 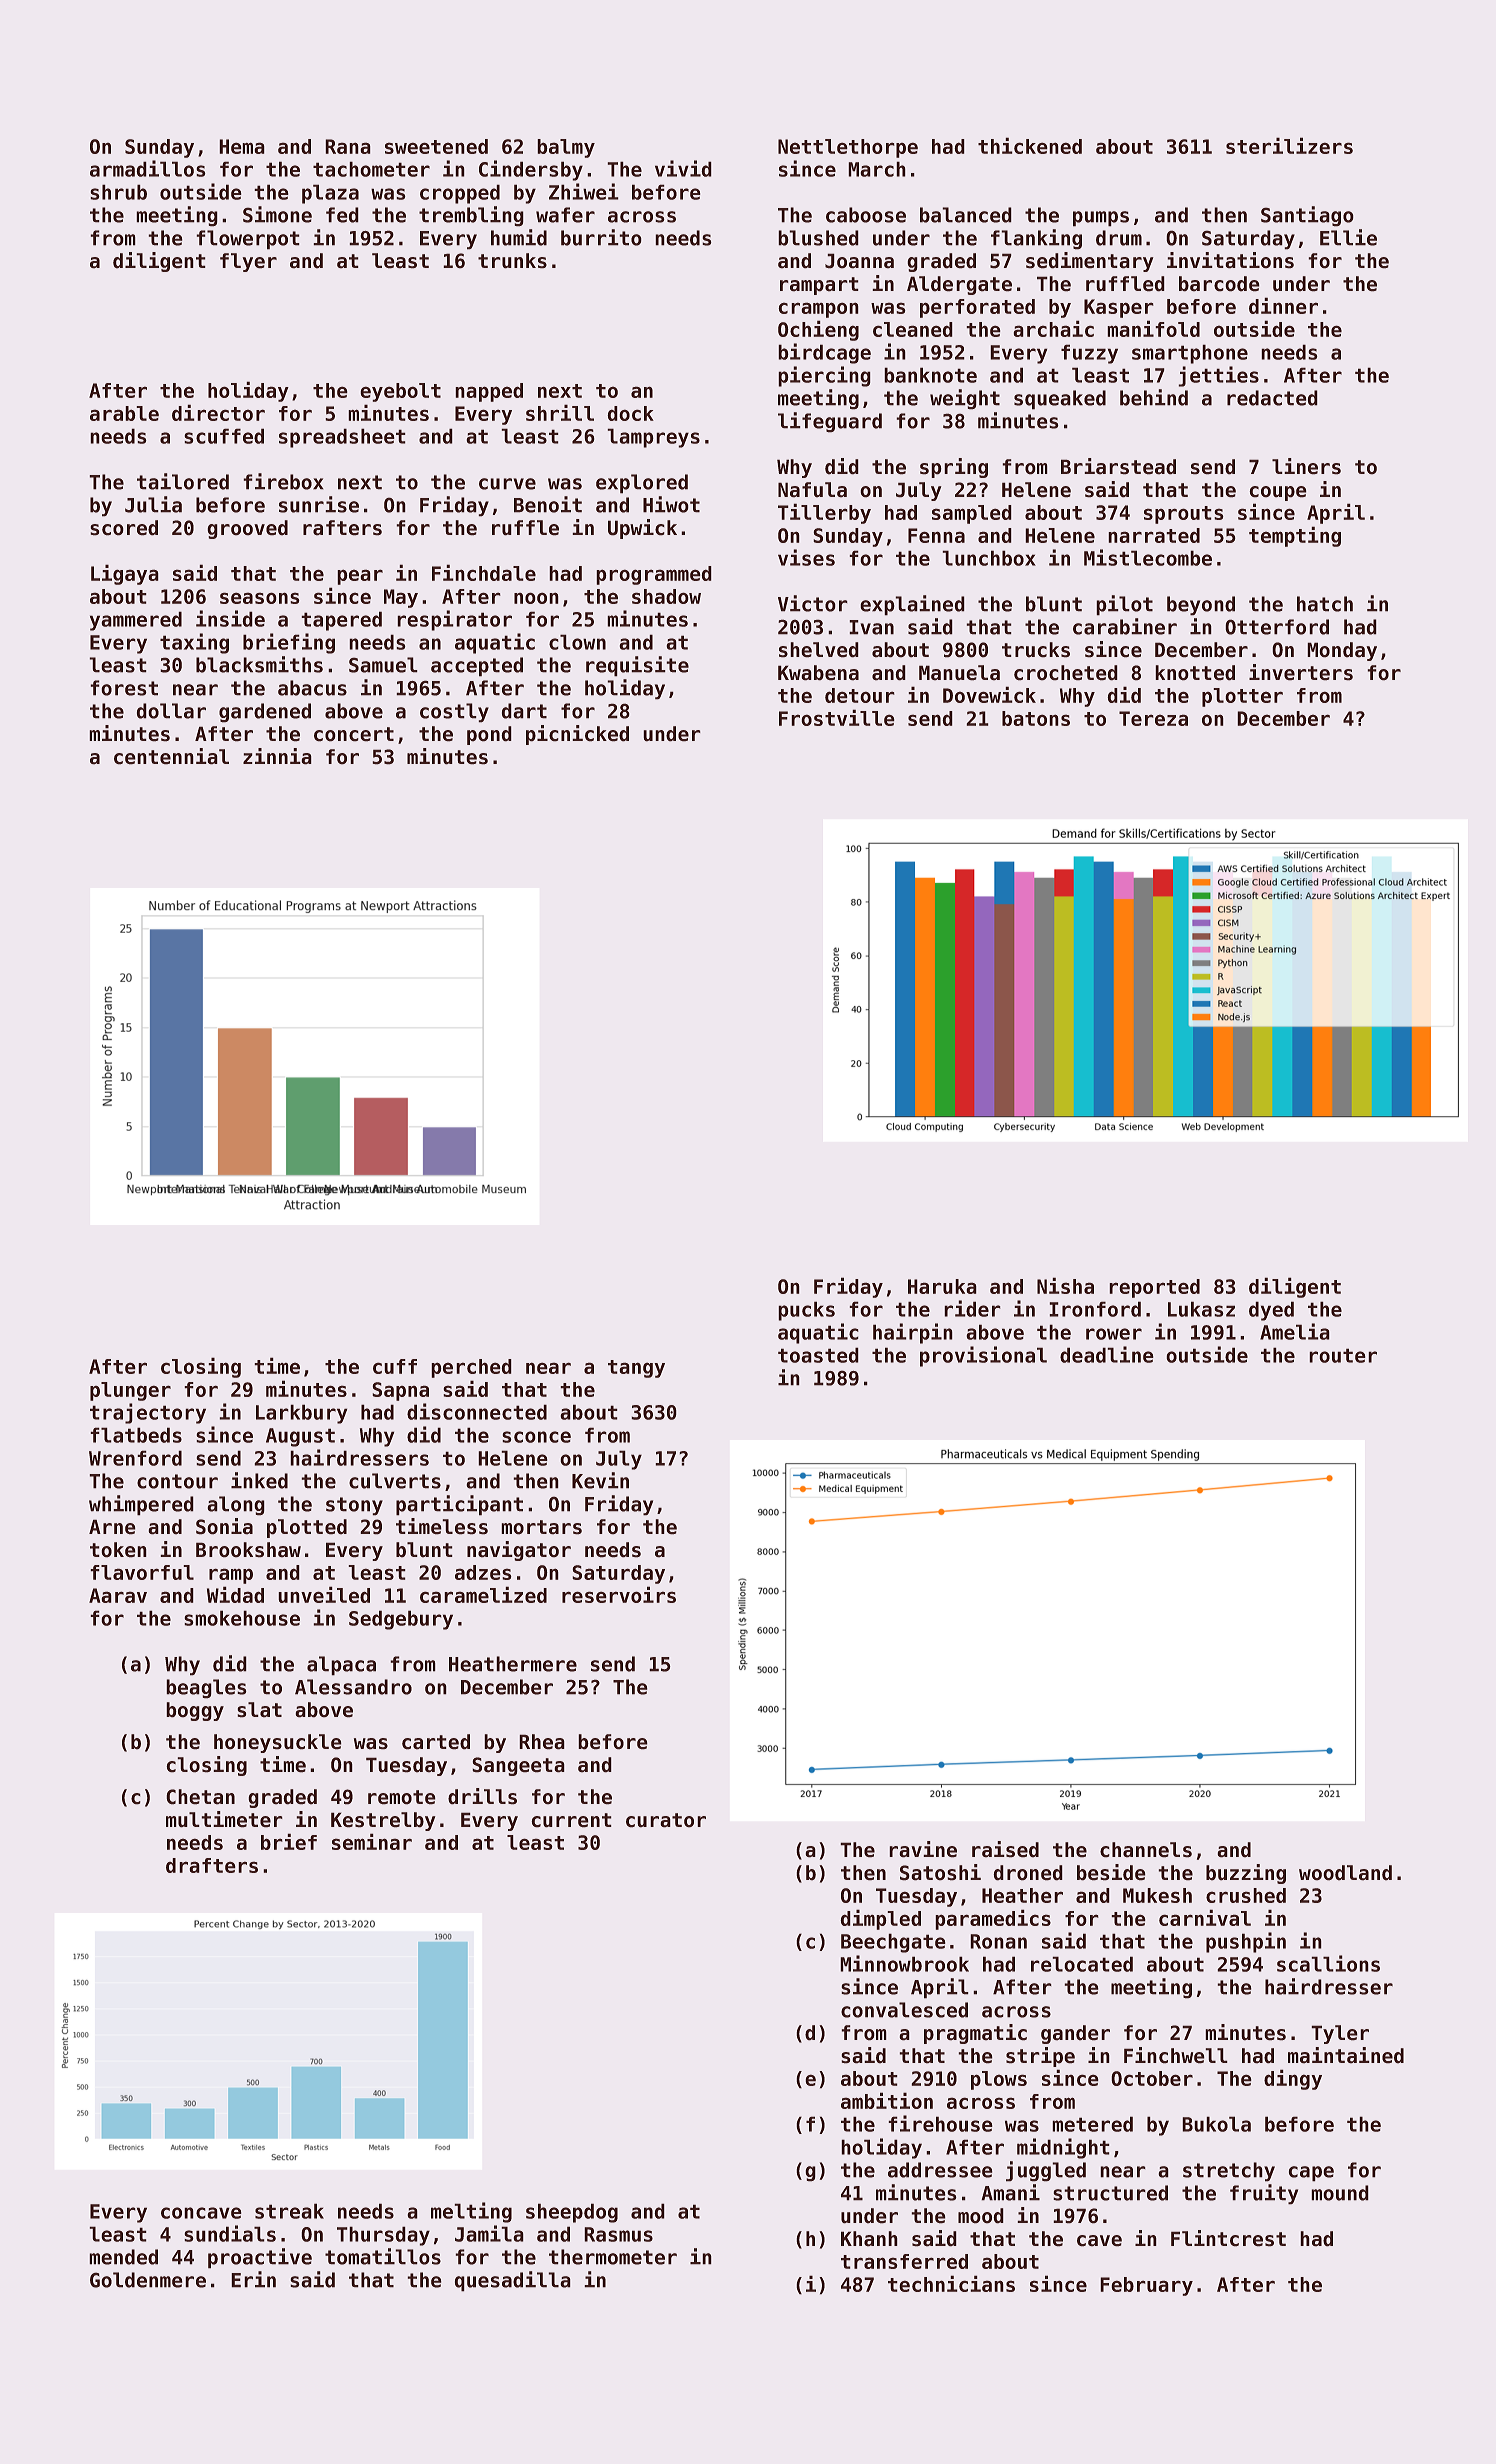 What do you see at coordinates (148, 168) in the screenshot?
I see `armadillos` at bounding box center [148, 168].
